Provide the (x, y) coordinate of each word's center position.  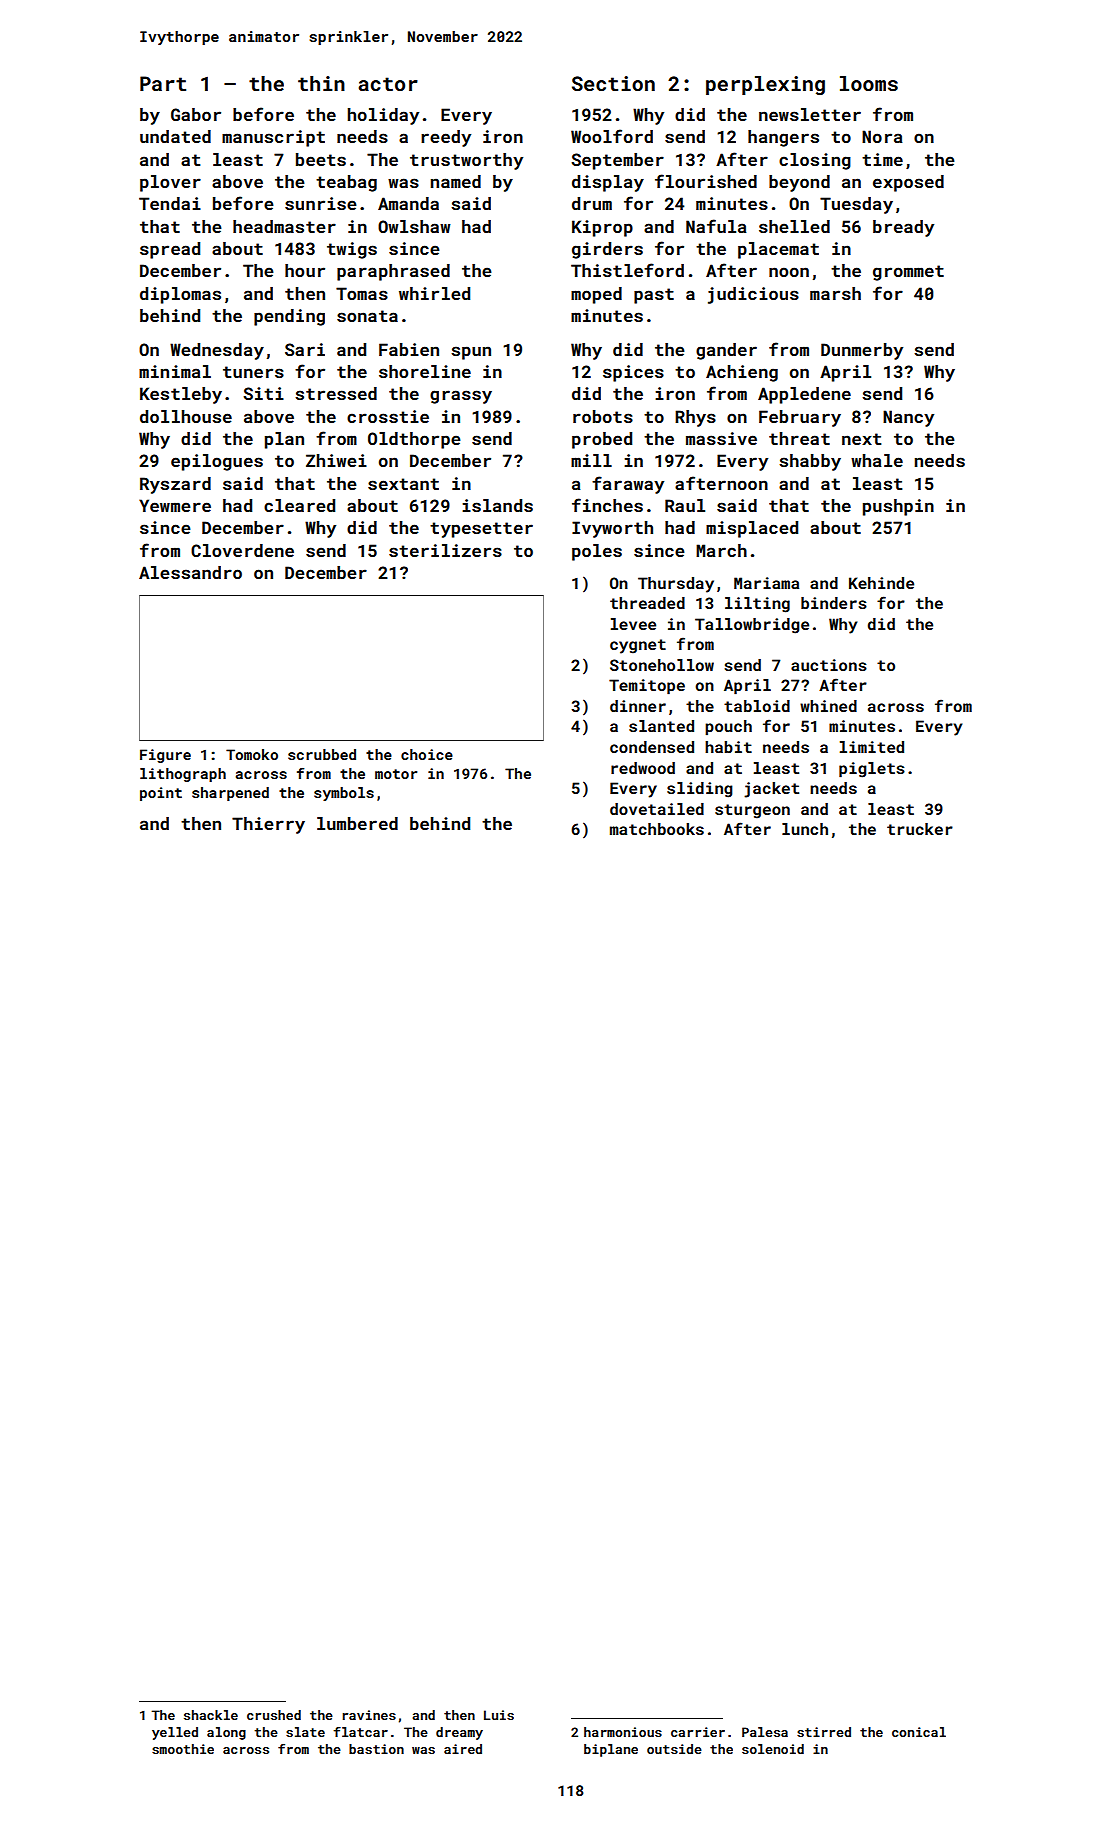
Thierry (268, 825)
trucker (920, 829)
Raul (685, 505)
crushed (274, 1715)
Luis (499, 1715)
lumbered (357, 823)
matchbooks (657, 829)
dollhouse (186, 416)
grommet (908, 273)
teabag (346, 183)
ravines (369, 1715)
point (161, 794)
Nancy (908, 418)
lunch (805, 829)
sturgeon (752, 811)
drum (592, 203)
